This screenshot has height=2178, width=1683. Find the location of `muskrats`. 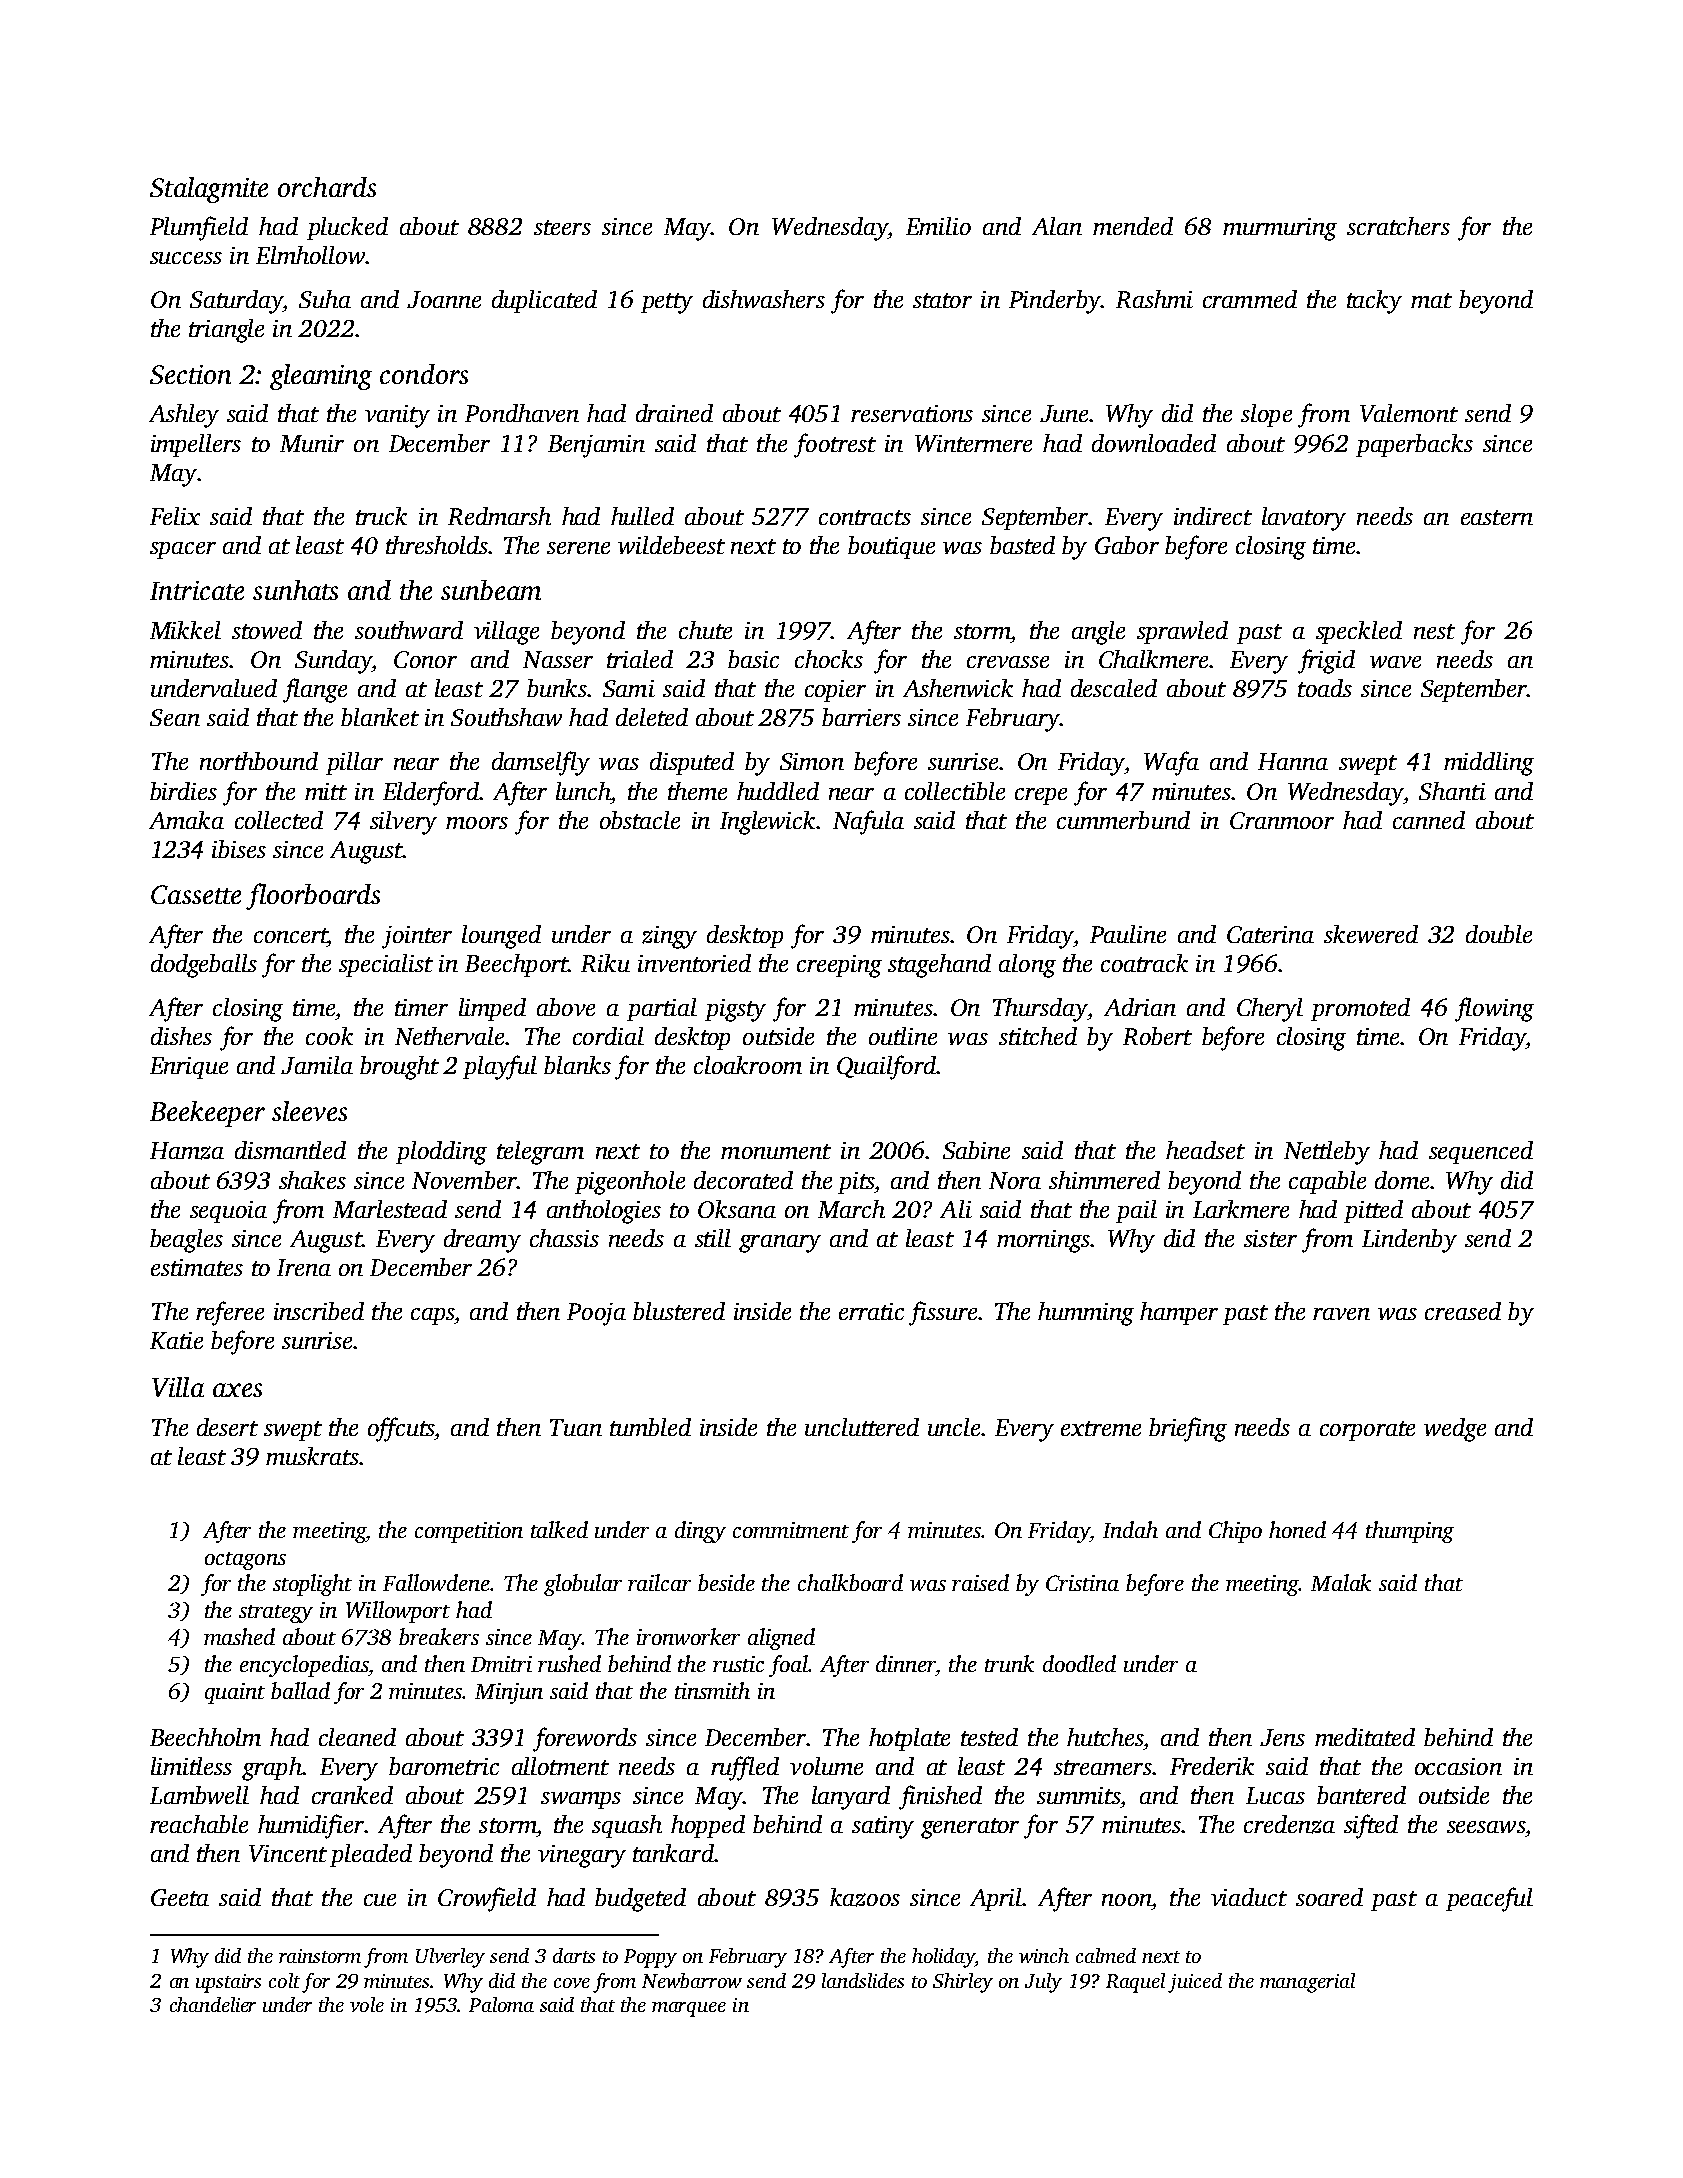

muskrats is located at coordinates (312, 1456).
